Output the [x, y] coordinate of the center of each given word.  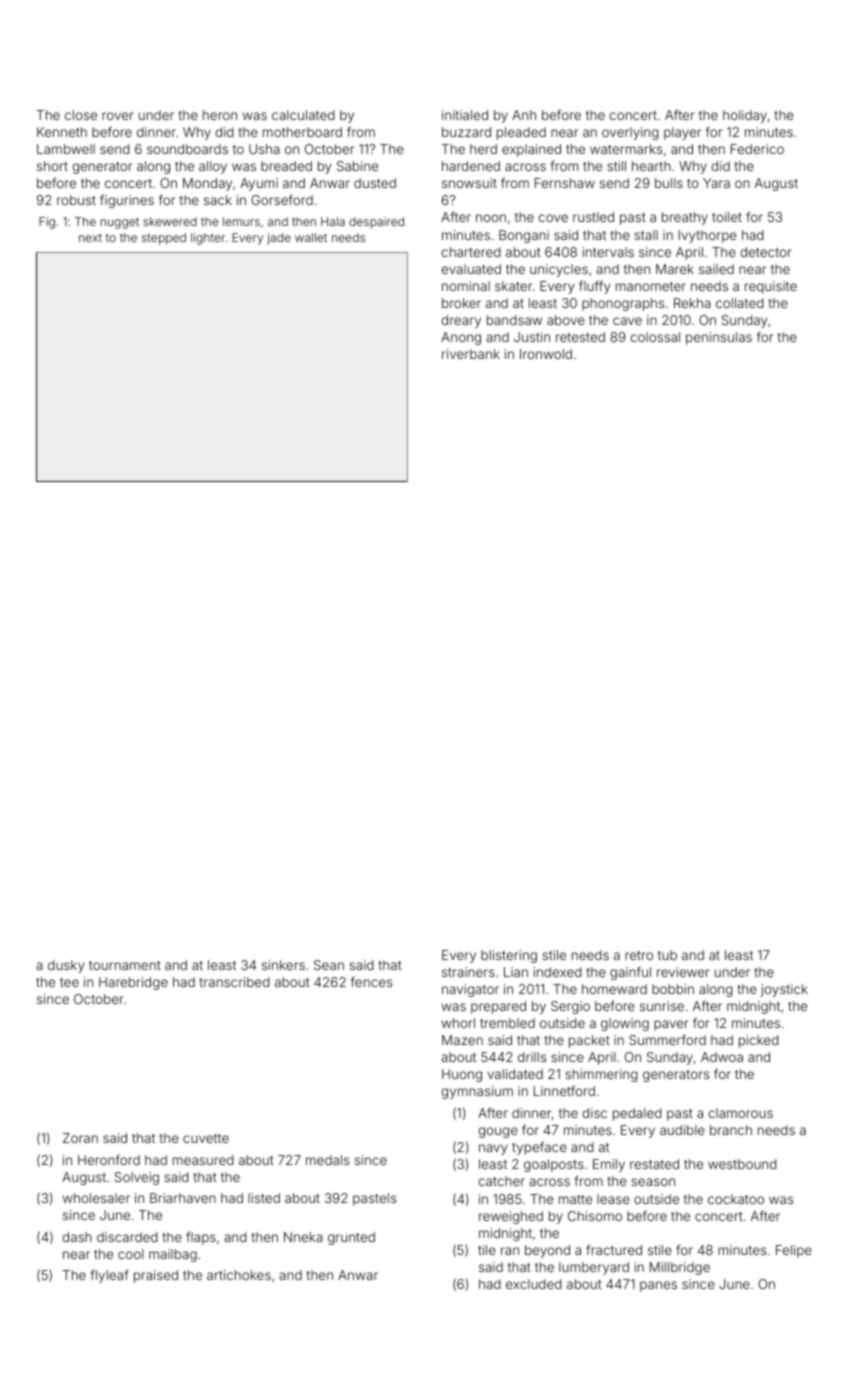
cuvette [206, 1138]
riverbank [471, 354]
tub [667, 955]
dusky [66, 966]
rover [118, 116]
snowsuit [469, 183]
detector [766, 252]
